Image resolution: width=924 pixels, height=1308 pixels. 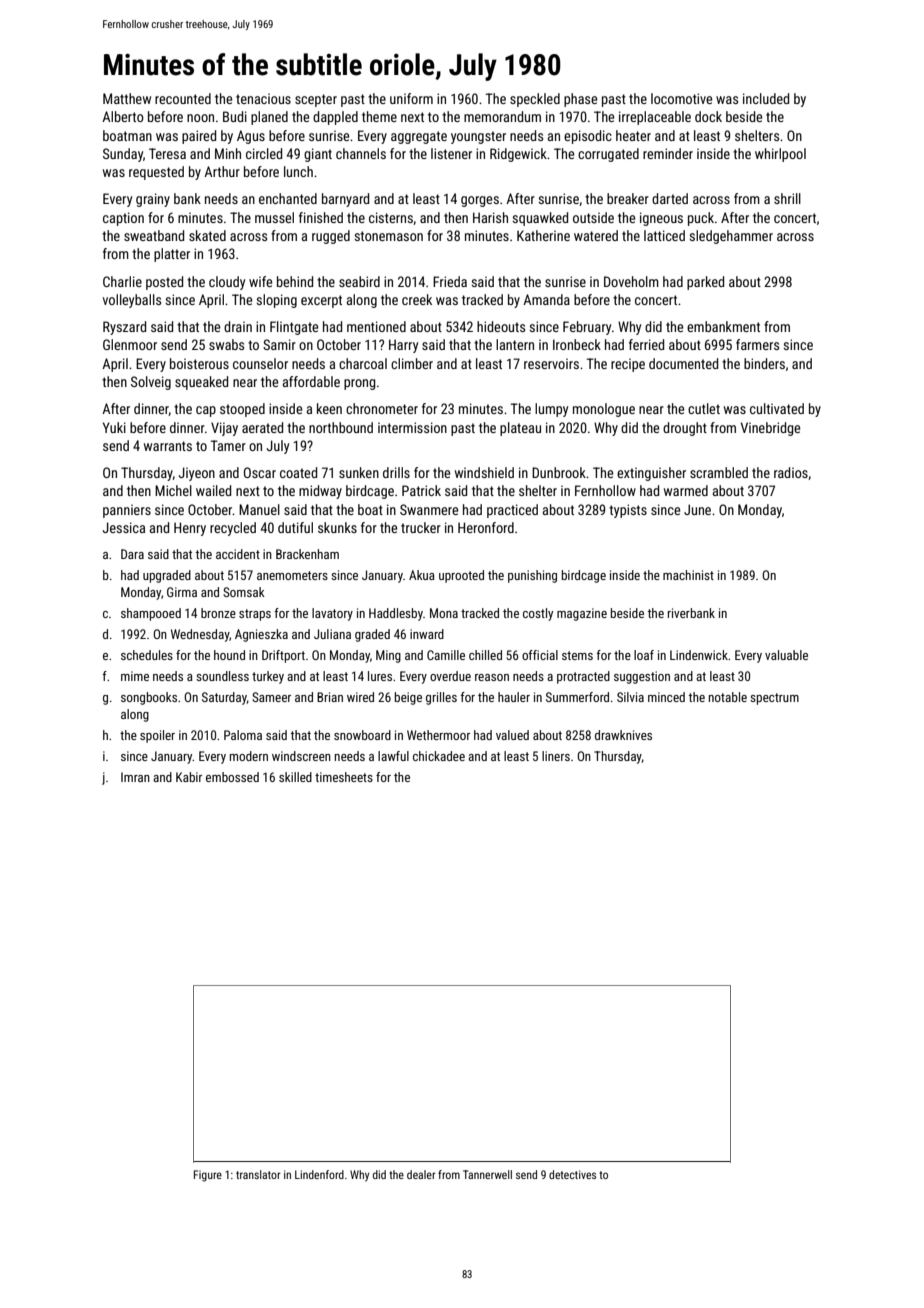 What do you see at coordinates (487, 1174) in the screenshot?
I see `Tannerwell` at bounding box center [487, 1174].
